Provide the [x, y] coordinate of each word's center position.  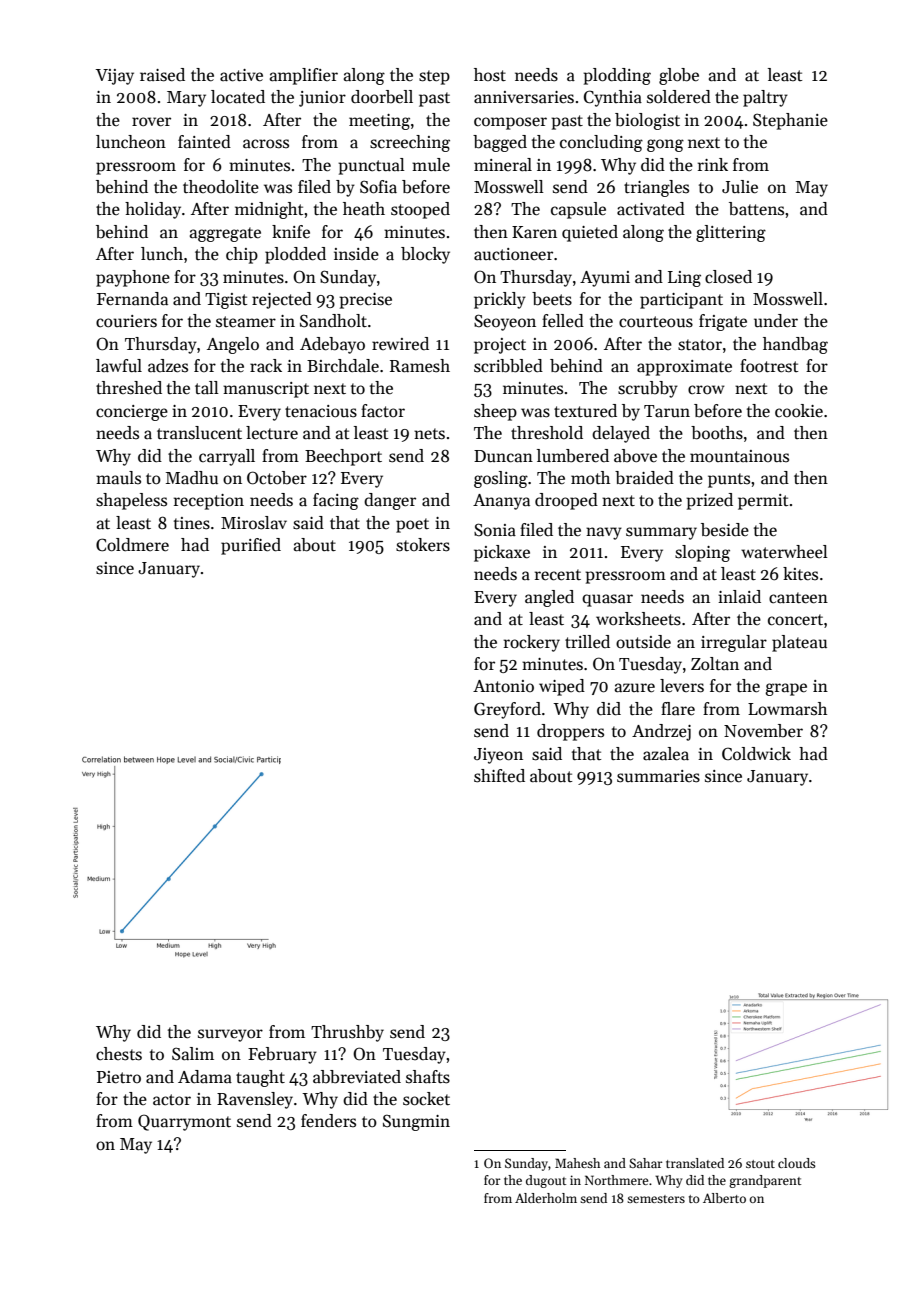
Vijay [115, 77]
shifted [499, 776]
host [490, 75]
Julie [740, 187]
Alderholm [546, 1198]
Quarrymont [184, 1122]
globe [679, 76]
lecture [272, 433]
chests [119, 1054]
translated [695, 1163]
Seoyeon [505, 322]
